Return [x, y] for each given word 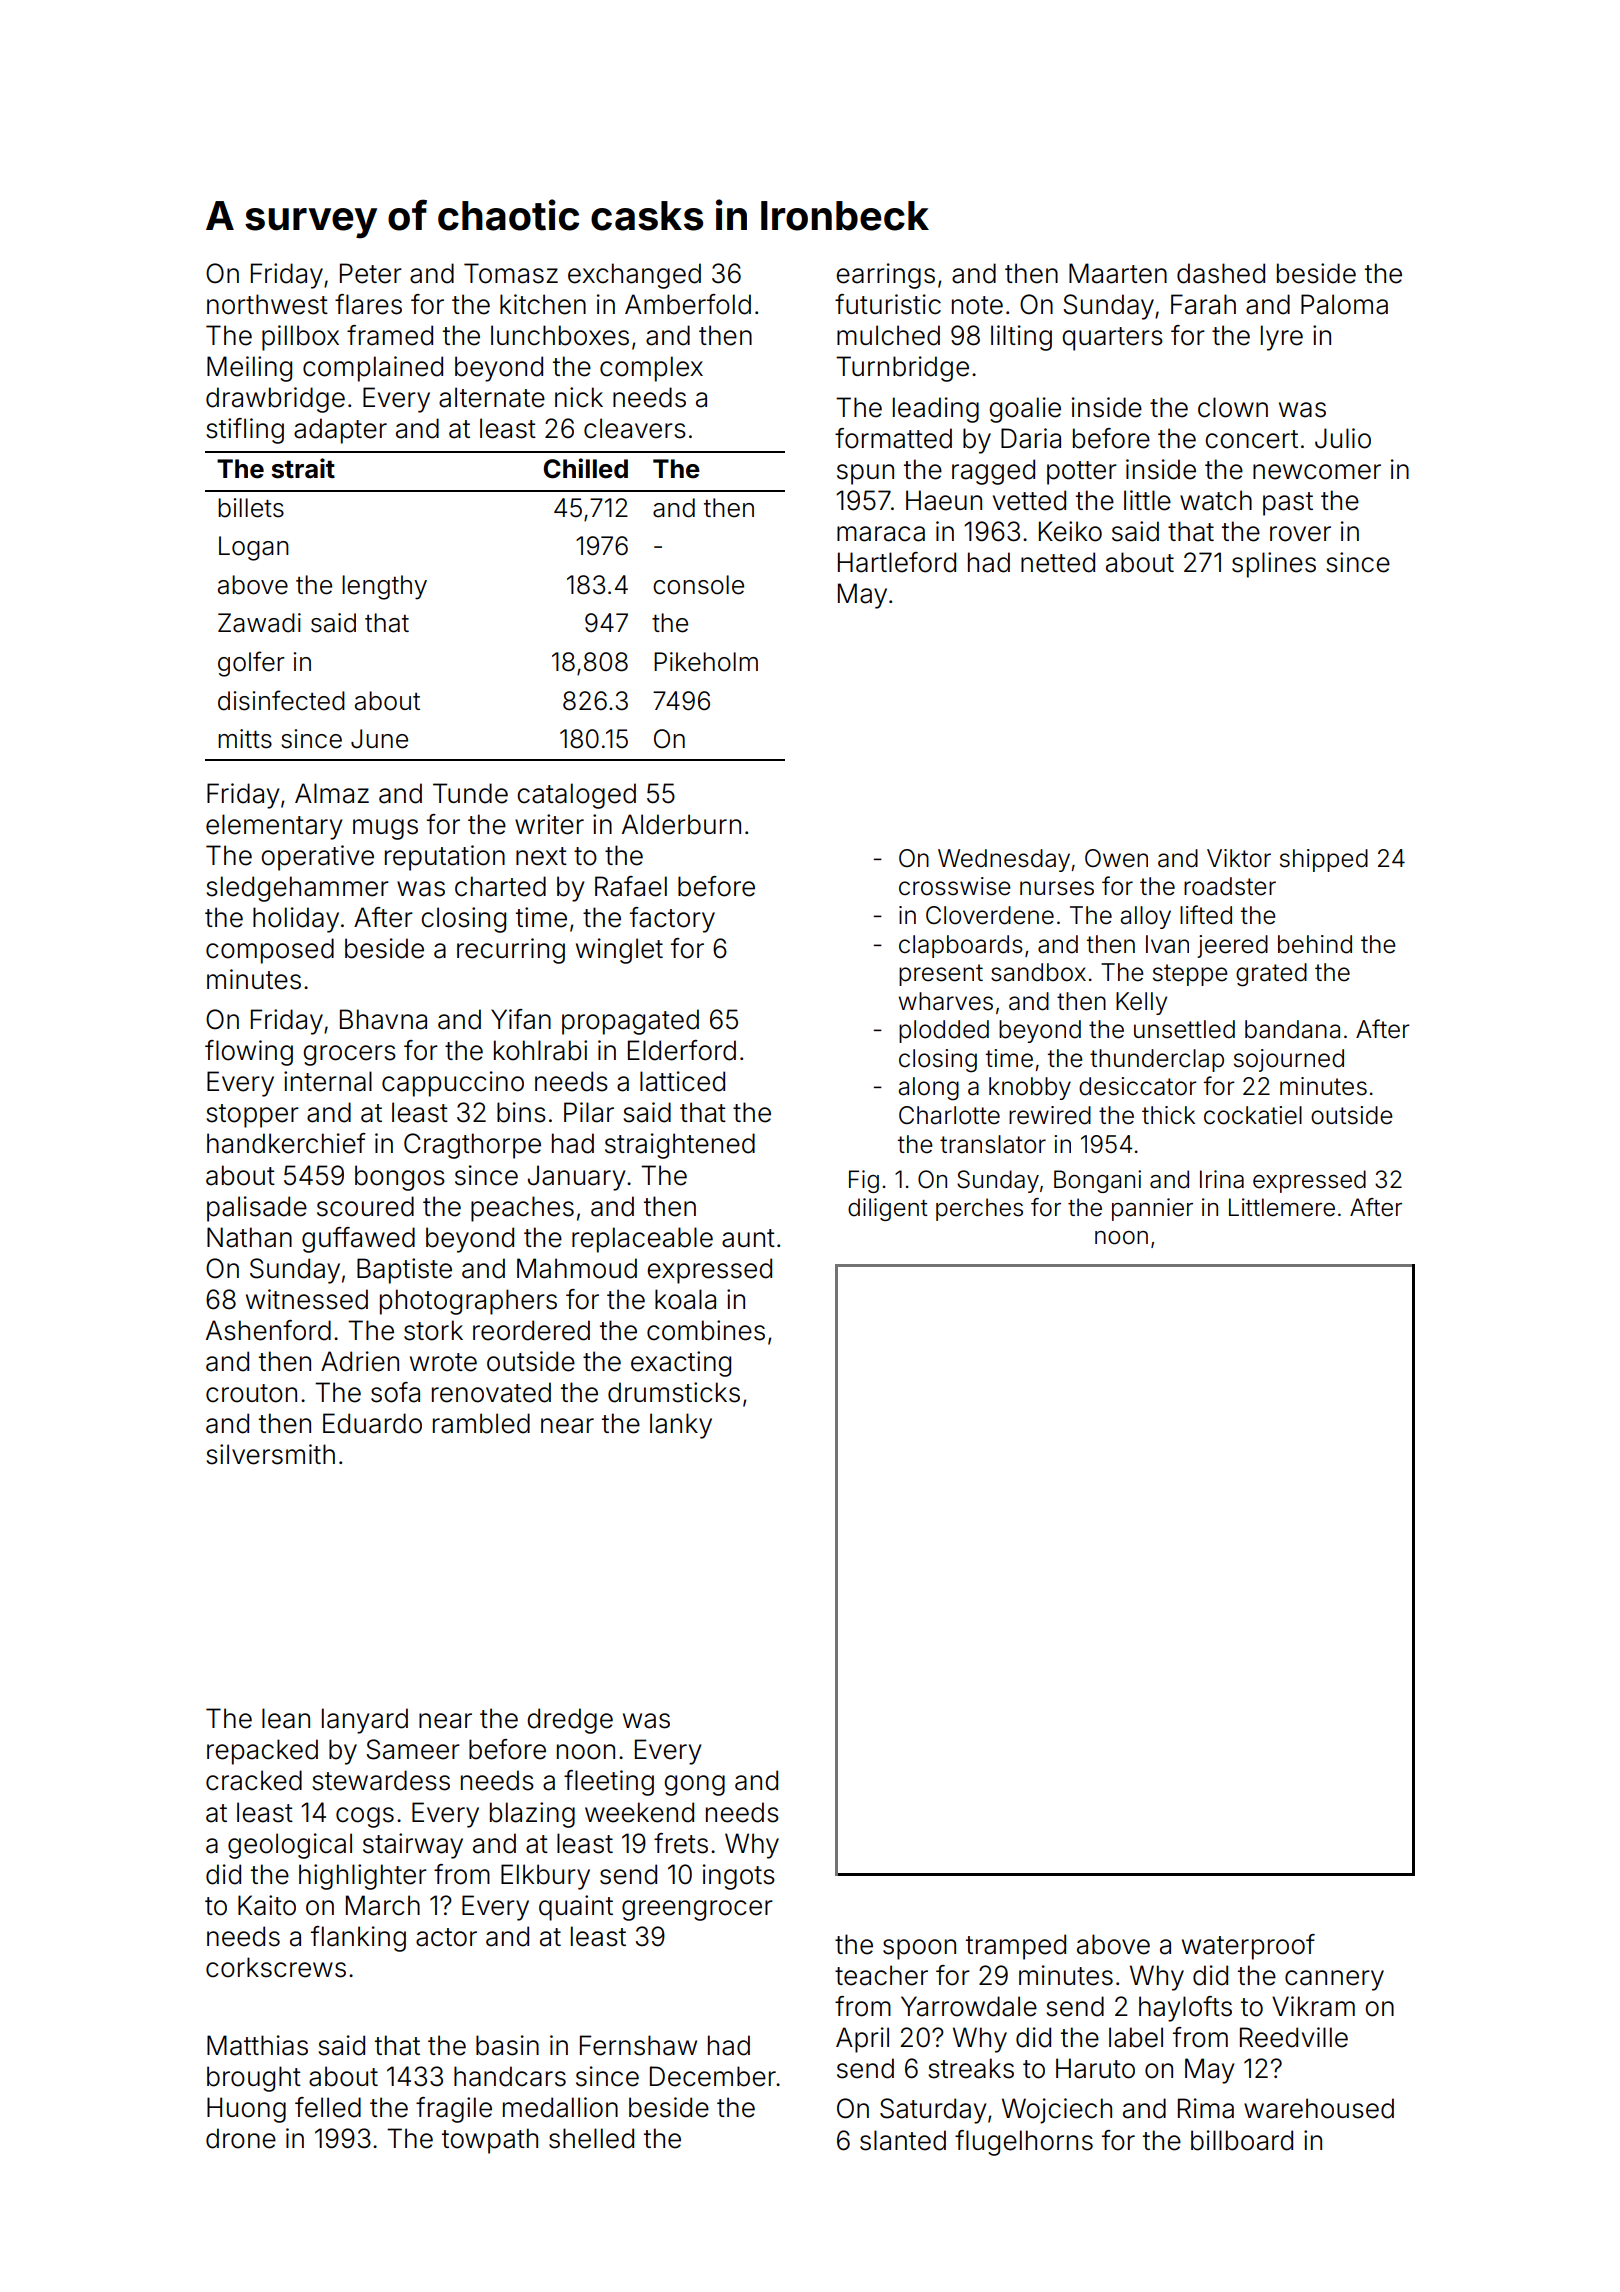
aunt [748, 1238]
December [713, 2076]
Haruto [1095, 2068]
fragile [454, 2110]
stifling [245, 431]
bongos [400, 1178]
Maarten [1118, 273]
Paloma [1344, 304]
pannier [1152, 1209]
